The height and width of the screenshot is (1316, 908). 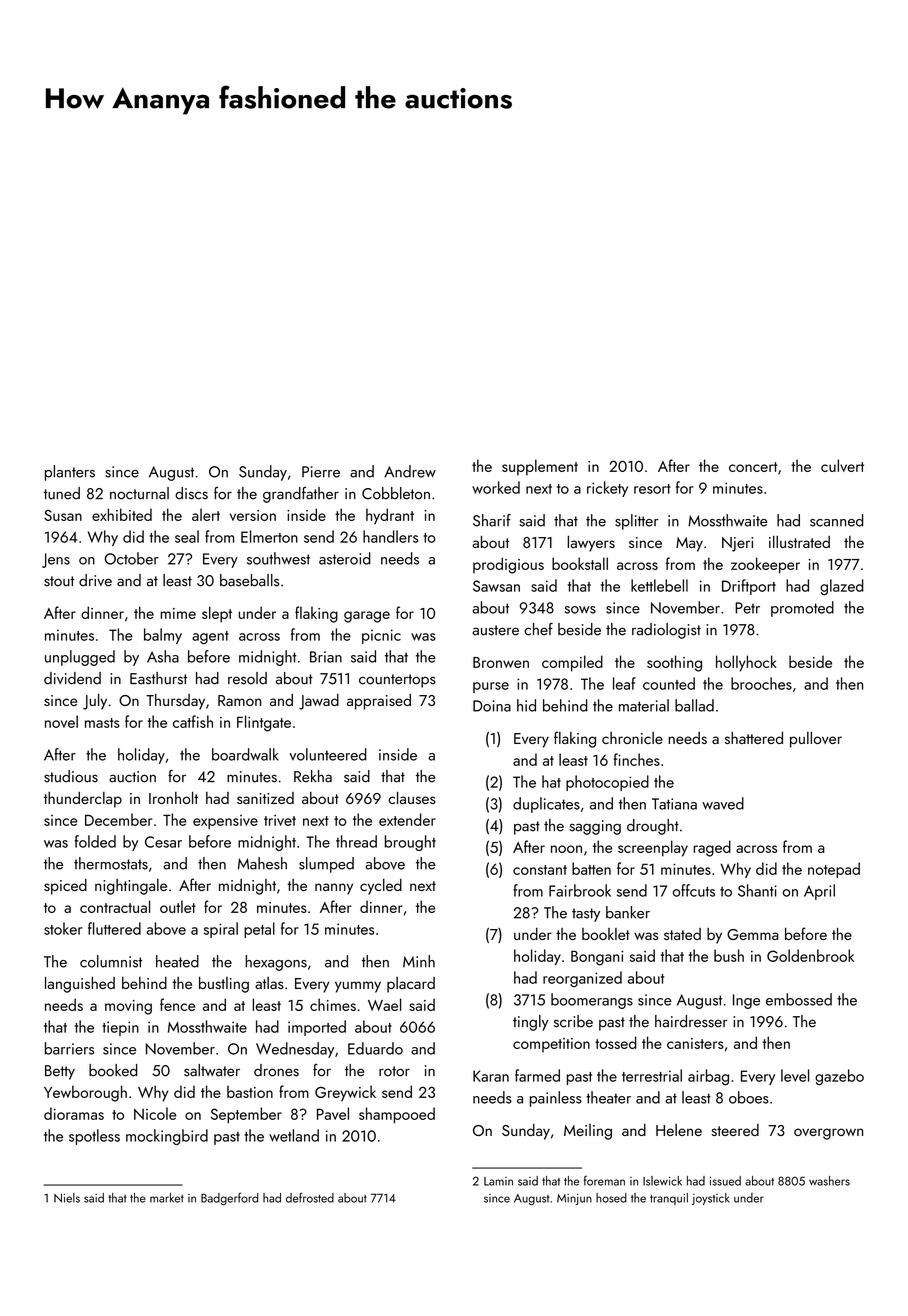 What do you see at coordinates (761, 683) in the screenshot?
I see `brooches` at bounding box center [761, 683].
